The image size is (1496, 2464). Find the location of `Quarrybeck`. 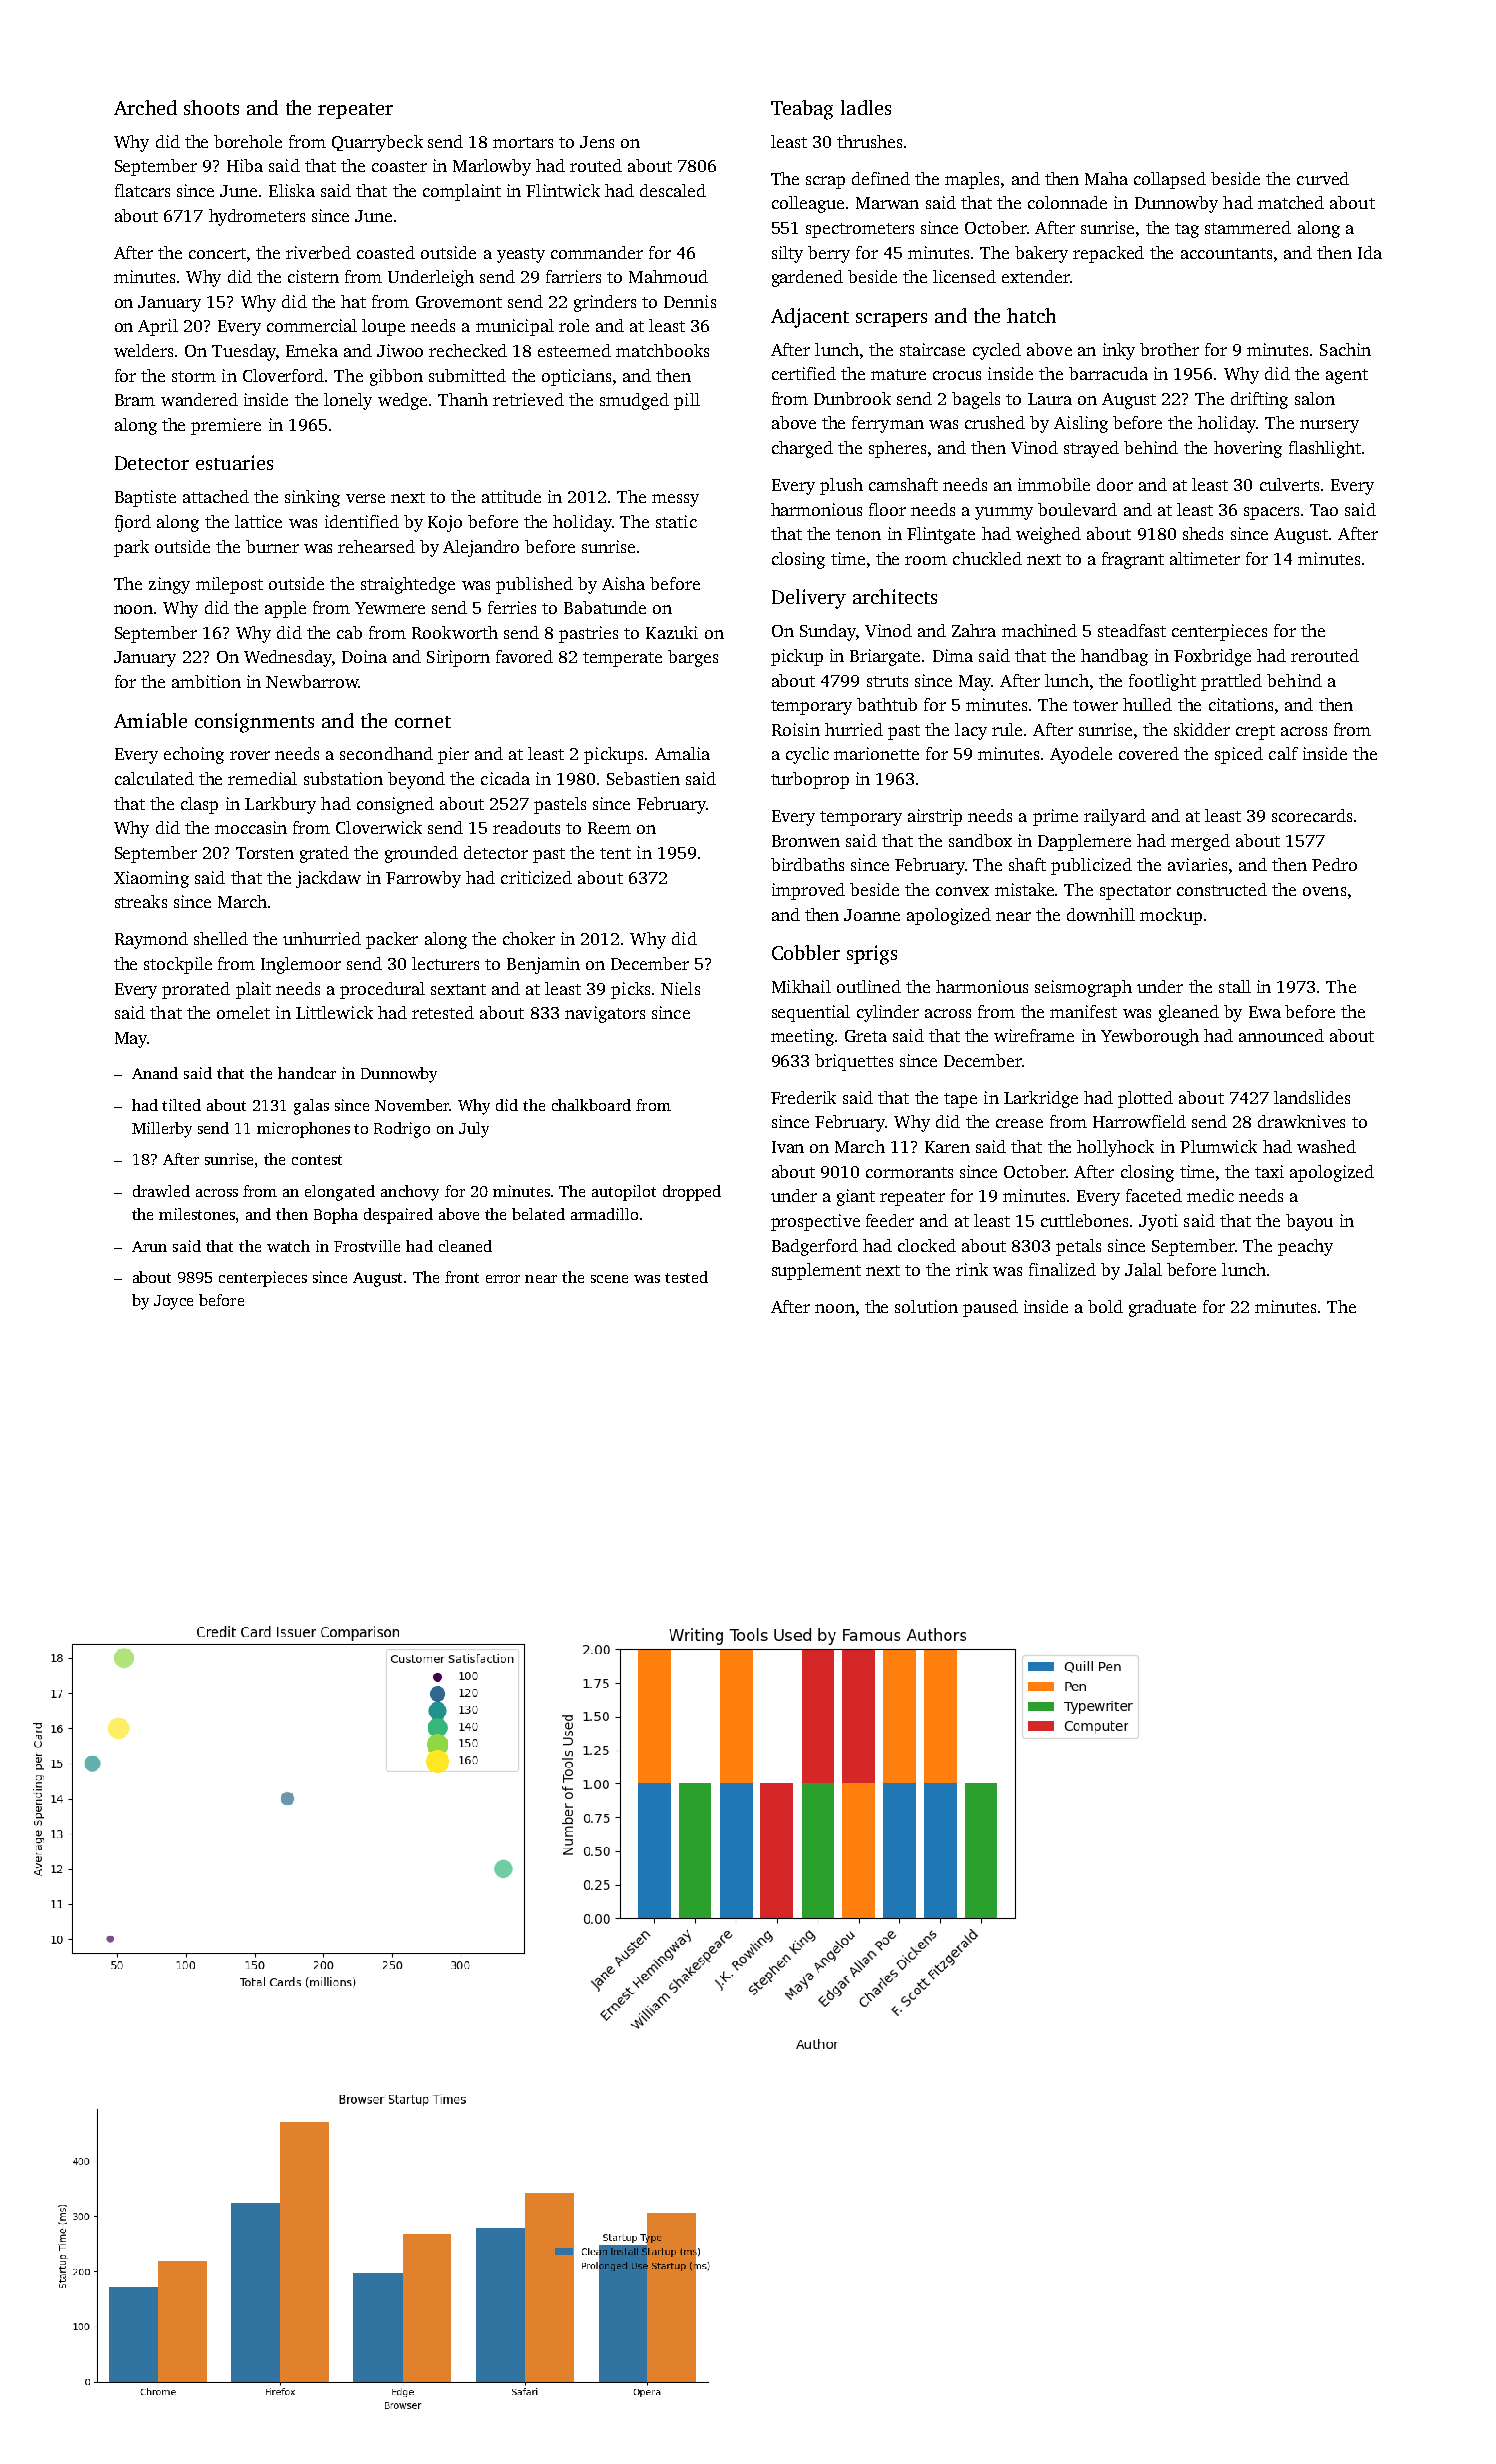

Quarrybeck is located at coordinates (377, 143).
